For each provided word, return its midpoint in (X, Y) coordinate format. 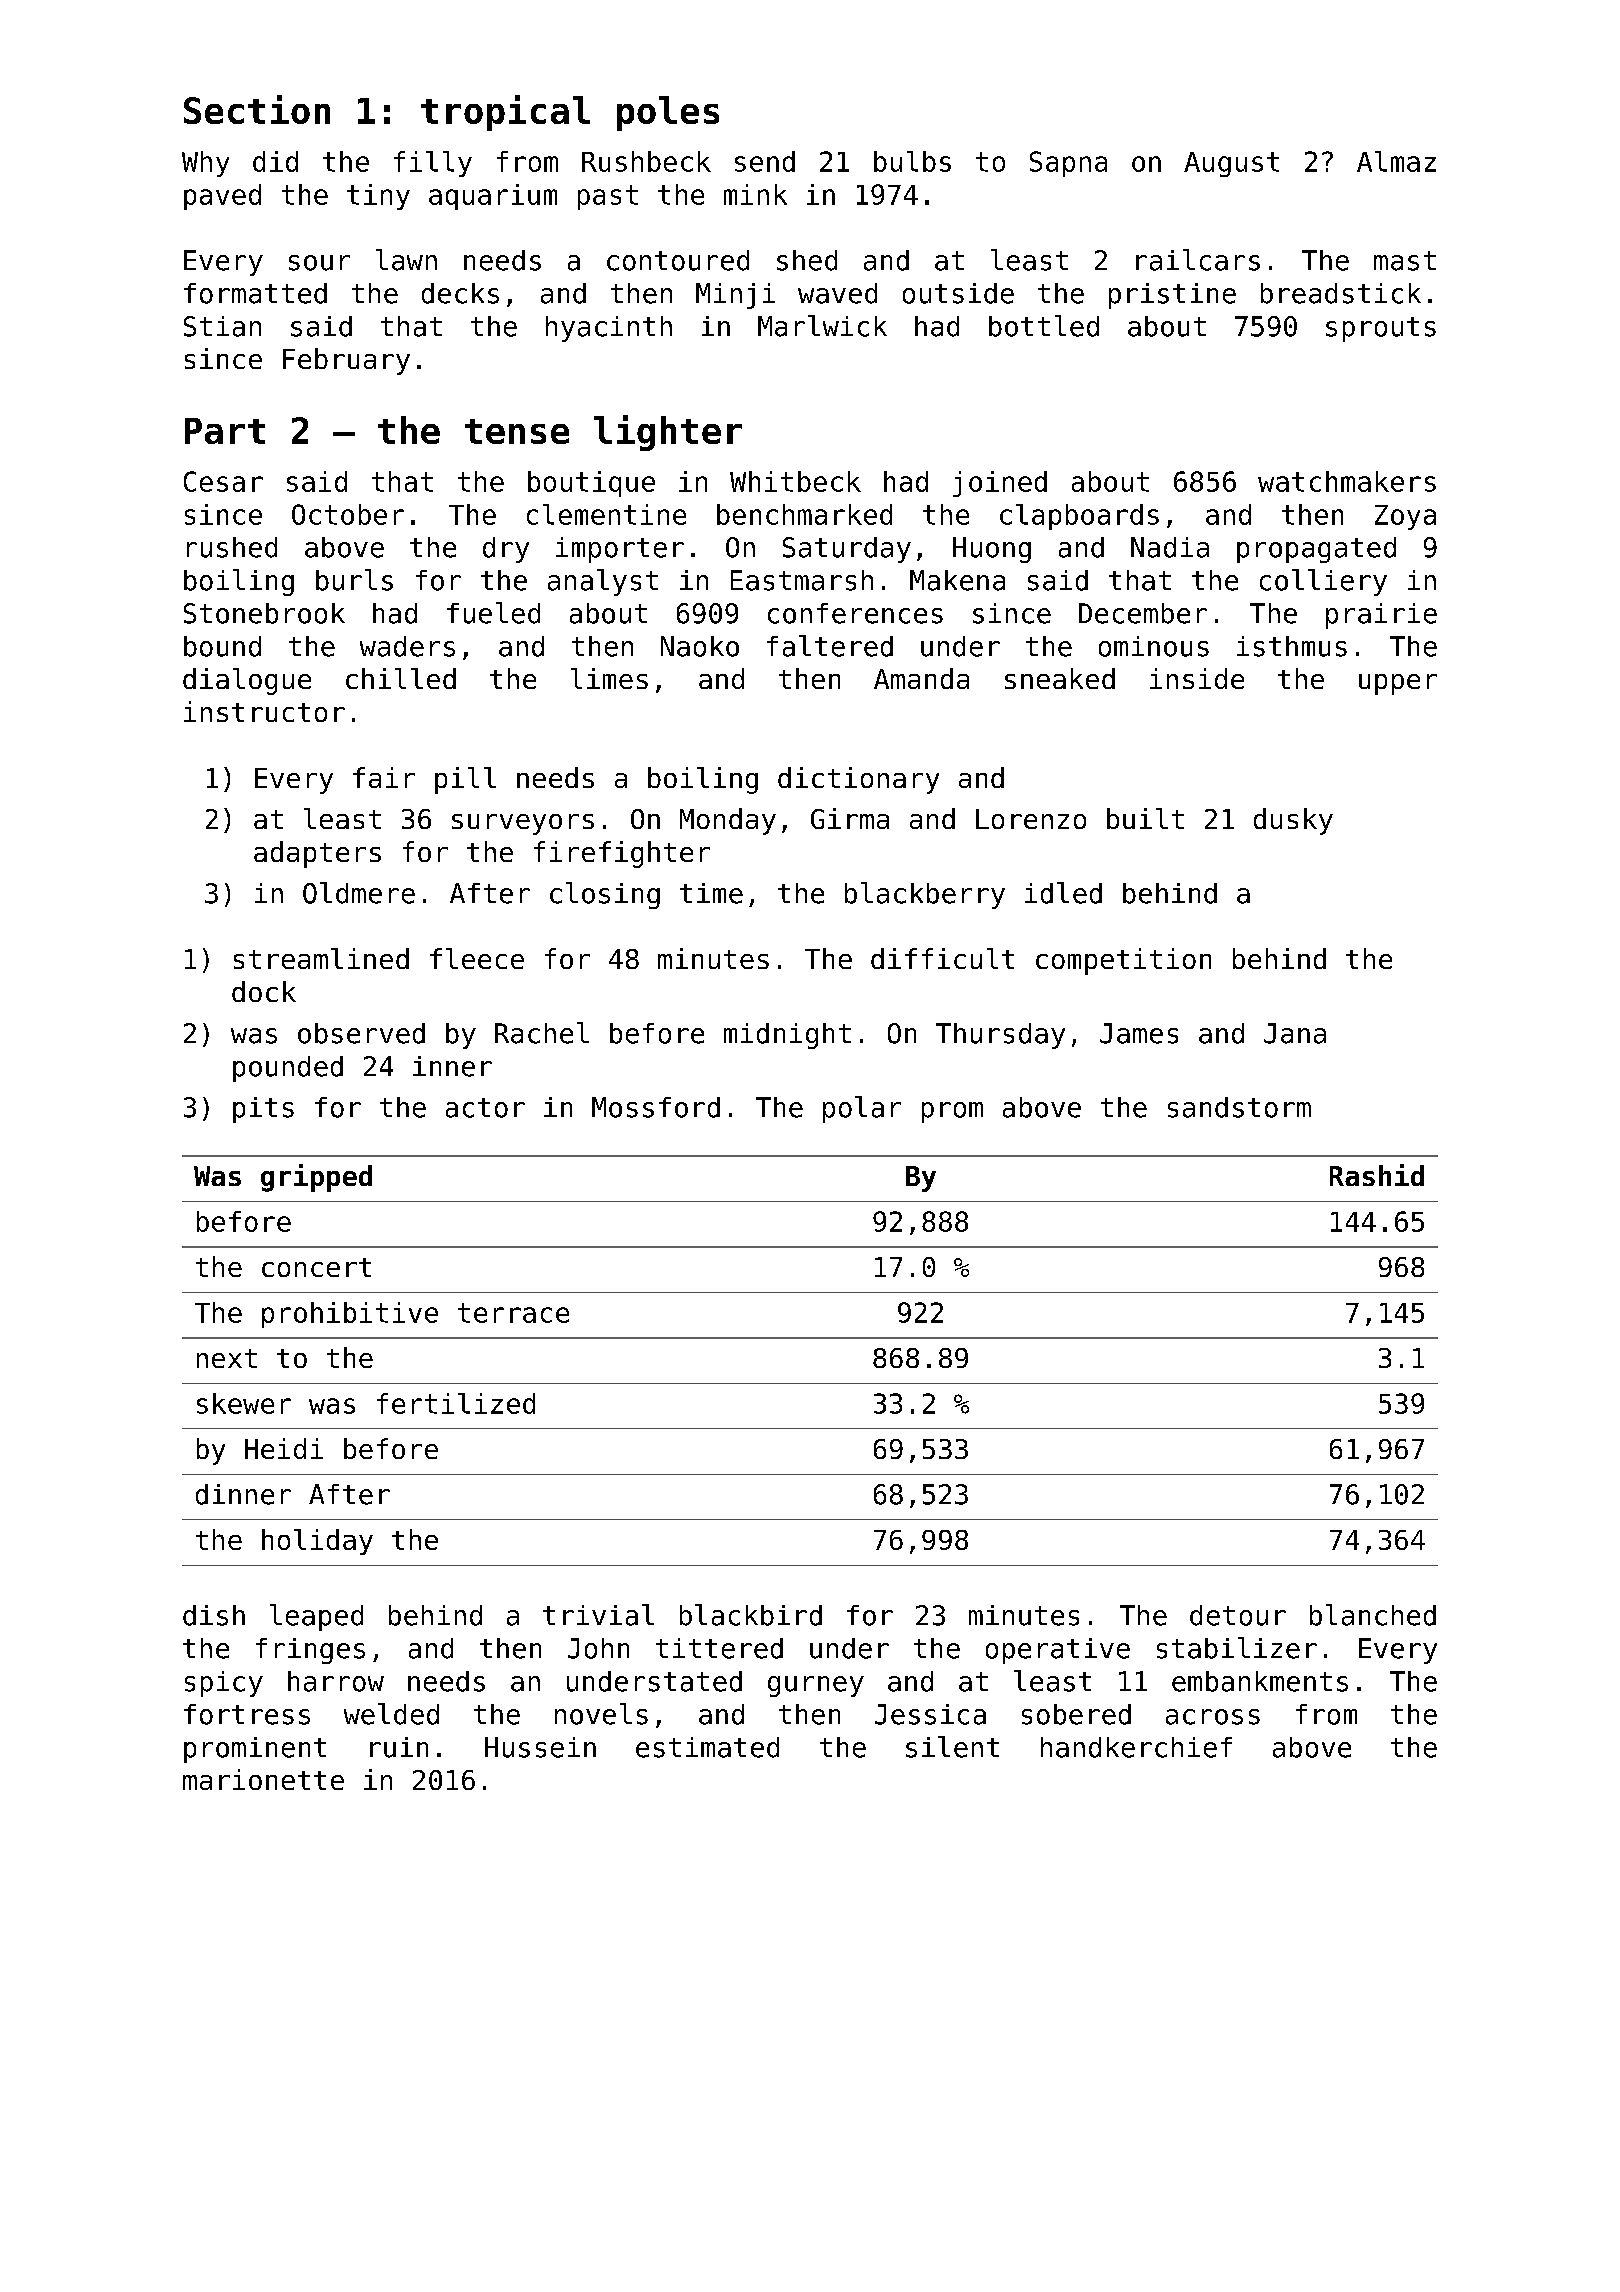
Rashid (1377, 1175)
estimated (707, 1747)
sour (319, 263)
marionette (263, 1779)
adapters (317, 854)
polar (862, 1109)
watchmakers (1347, 481)
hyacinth (609, 329)
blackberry (925, 895)
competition (1123, 961)
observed (361, 1033)
